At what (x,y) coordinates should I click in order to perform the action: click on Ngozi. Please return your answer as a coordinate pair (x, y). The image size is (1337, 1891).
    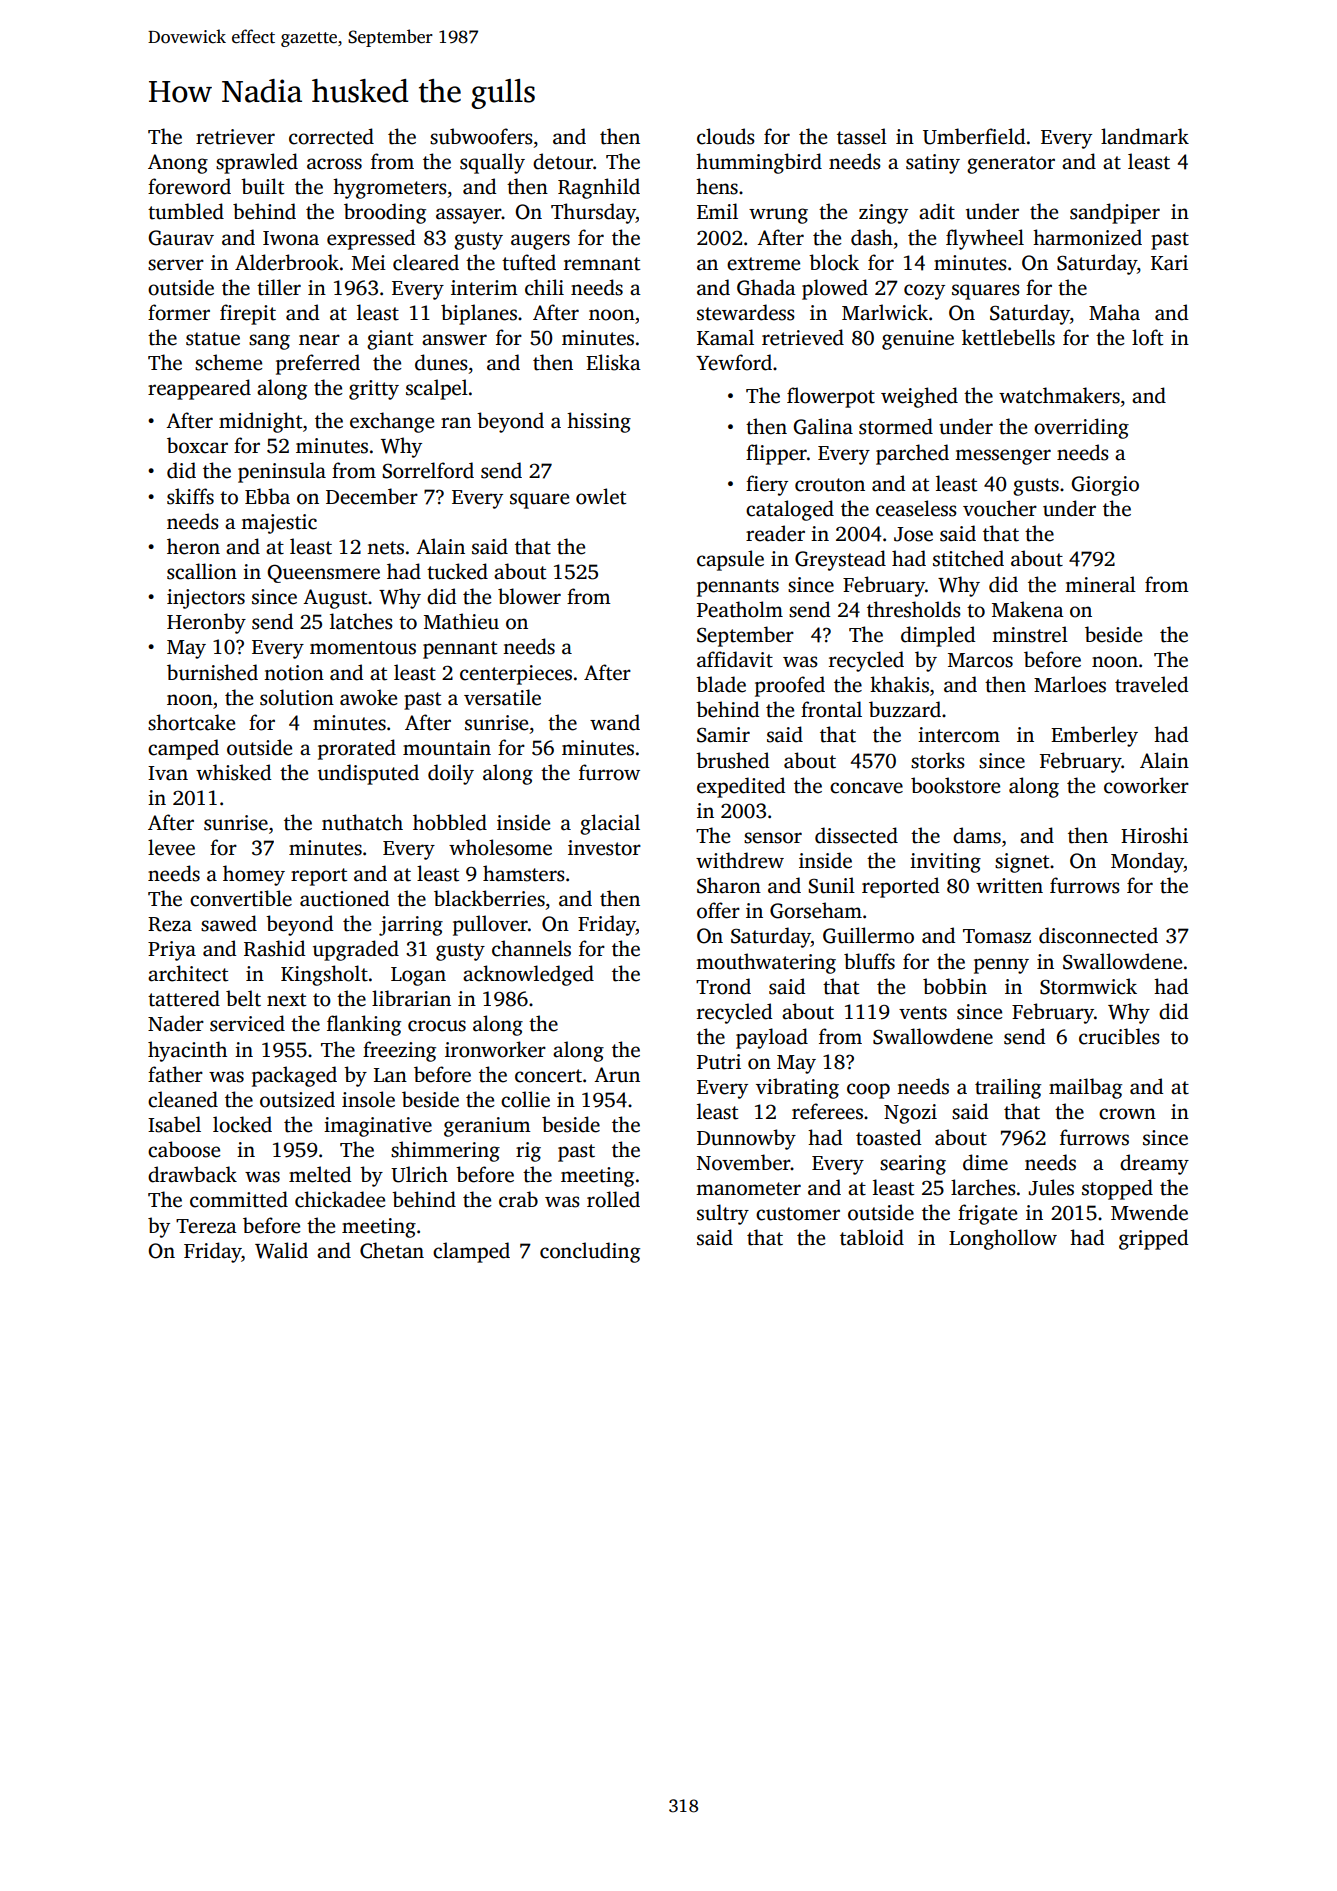
    Looking at the image, I should click on (910, 1114).
